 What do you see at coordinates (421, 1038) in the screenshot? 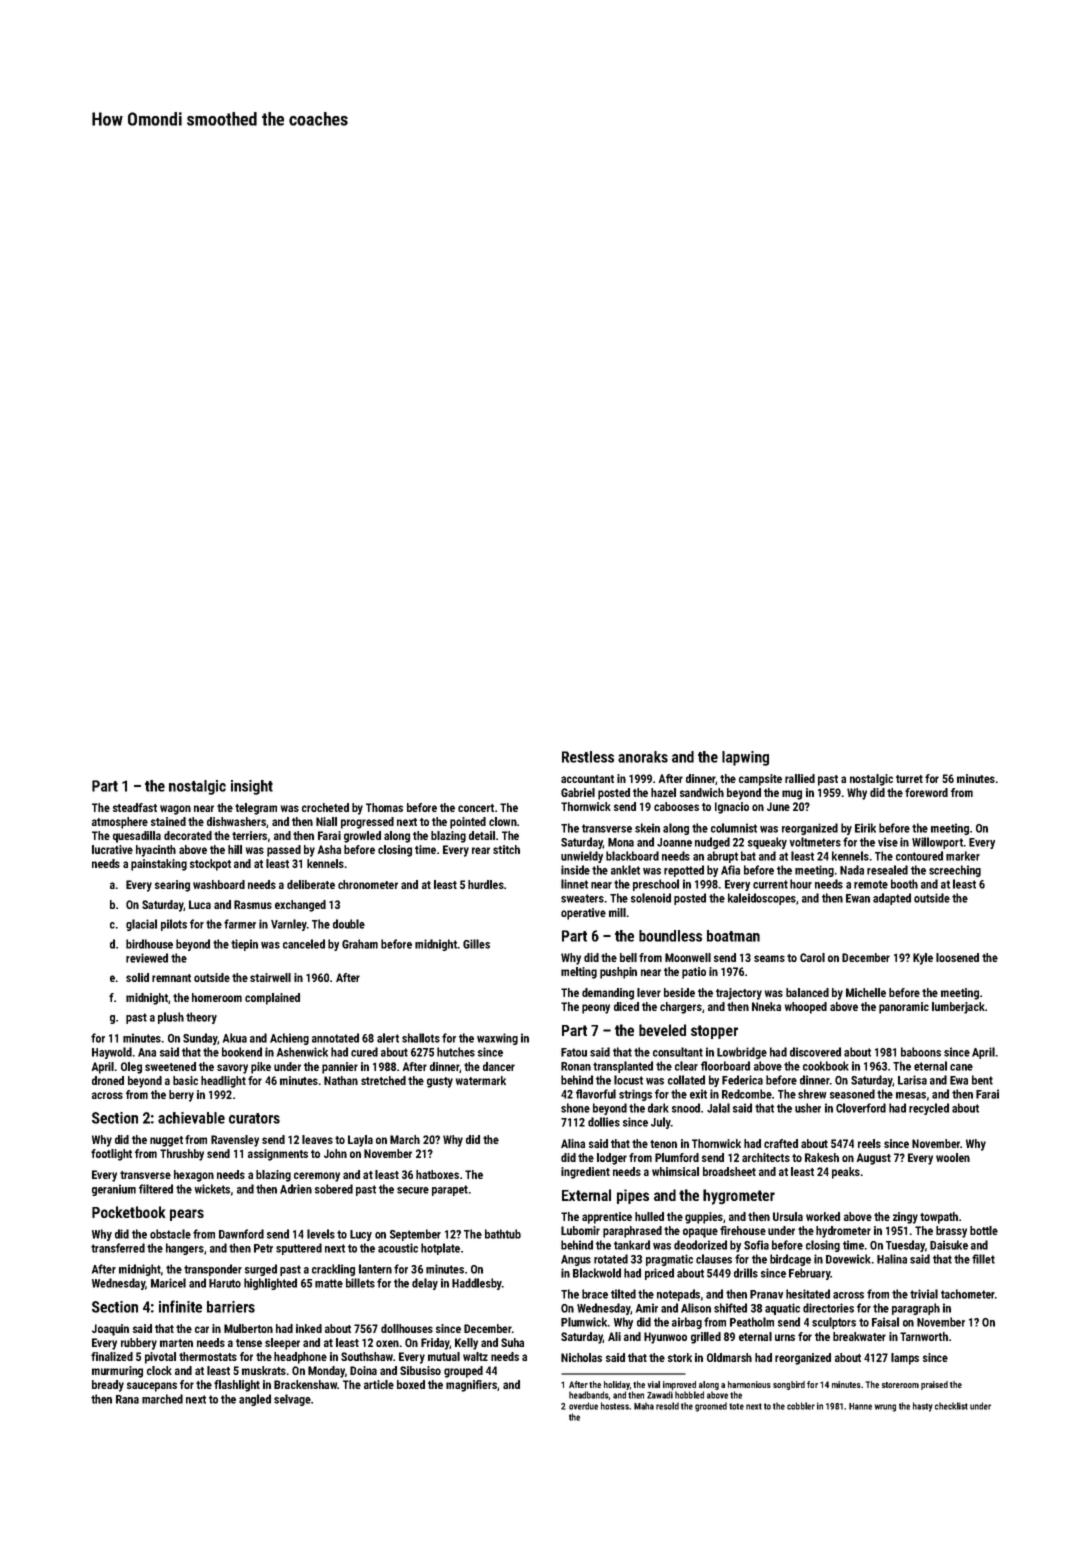
I see `shallots` at bounding box center [421, 1038].
